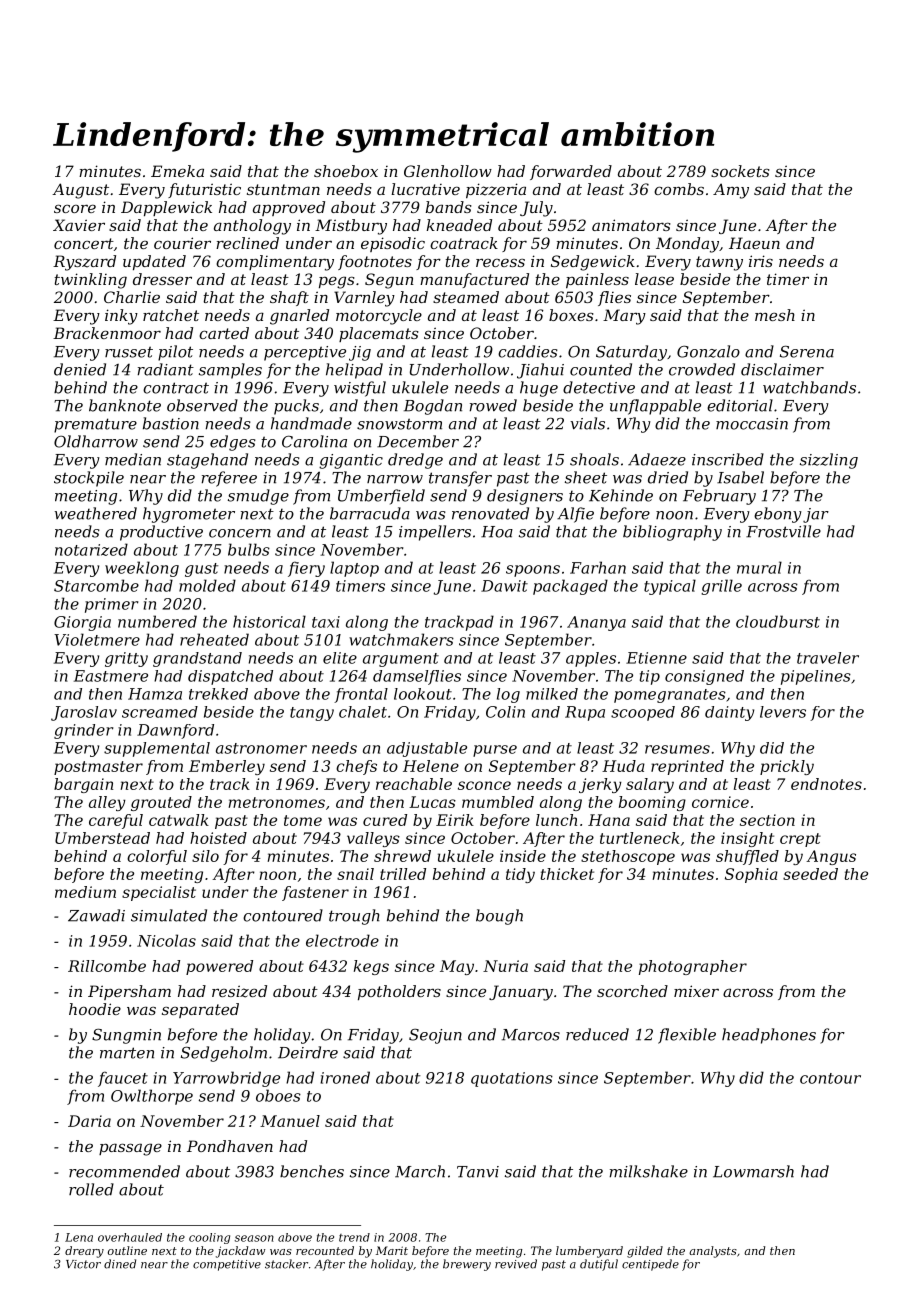  I want to click on Pipersham, so click(129, 992).
